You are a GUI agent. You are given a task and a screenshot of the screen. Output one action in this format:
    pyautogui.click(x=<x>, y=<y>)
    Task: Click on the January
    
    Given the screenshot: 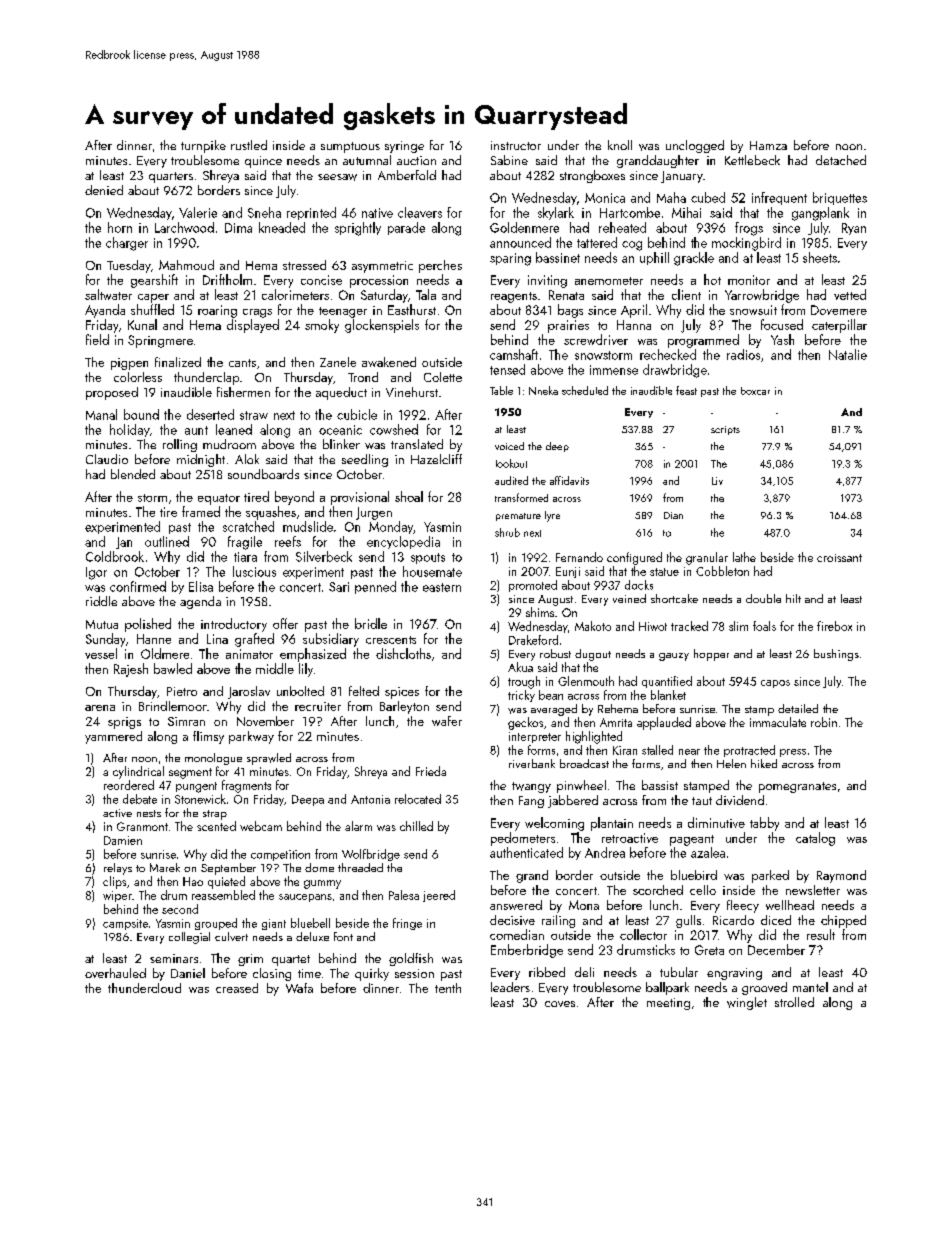 What is the action you would take?
    pyautogui.click(x=682, y=177)
